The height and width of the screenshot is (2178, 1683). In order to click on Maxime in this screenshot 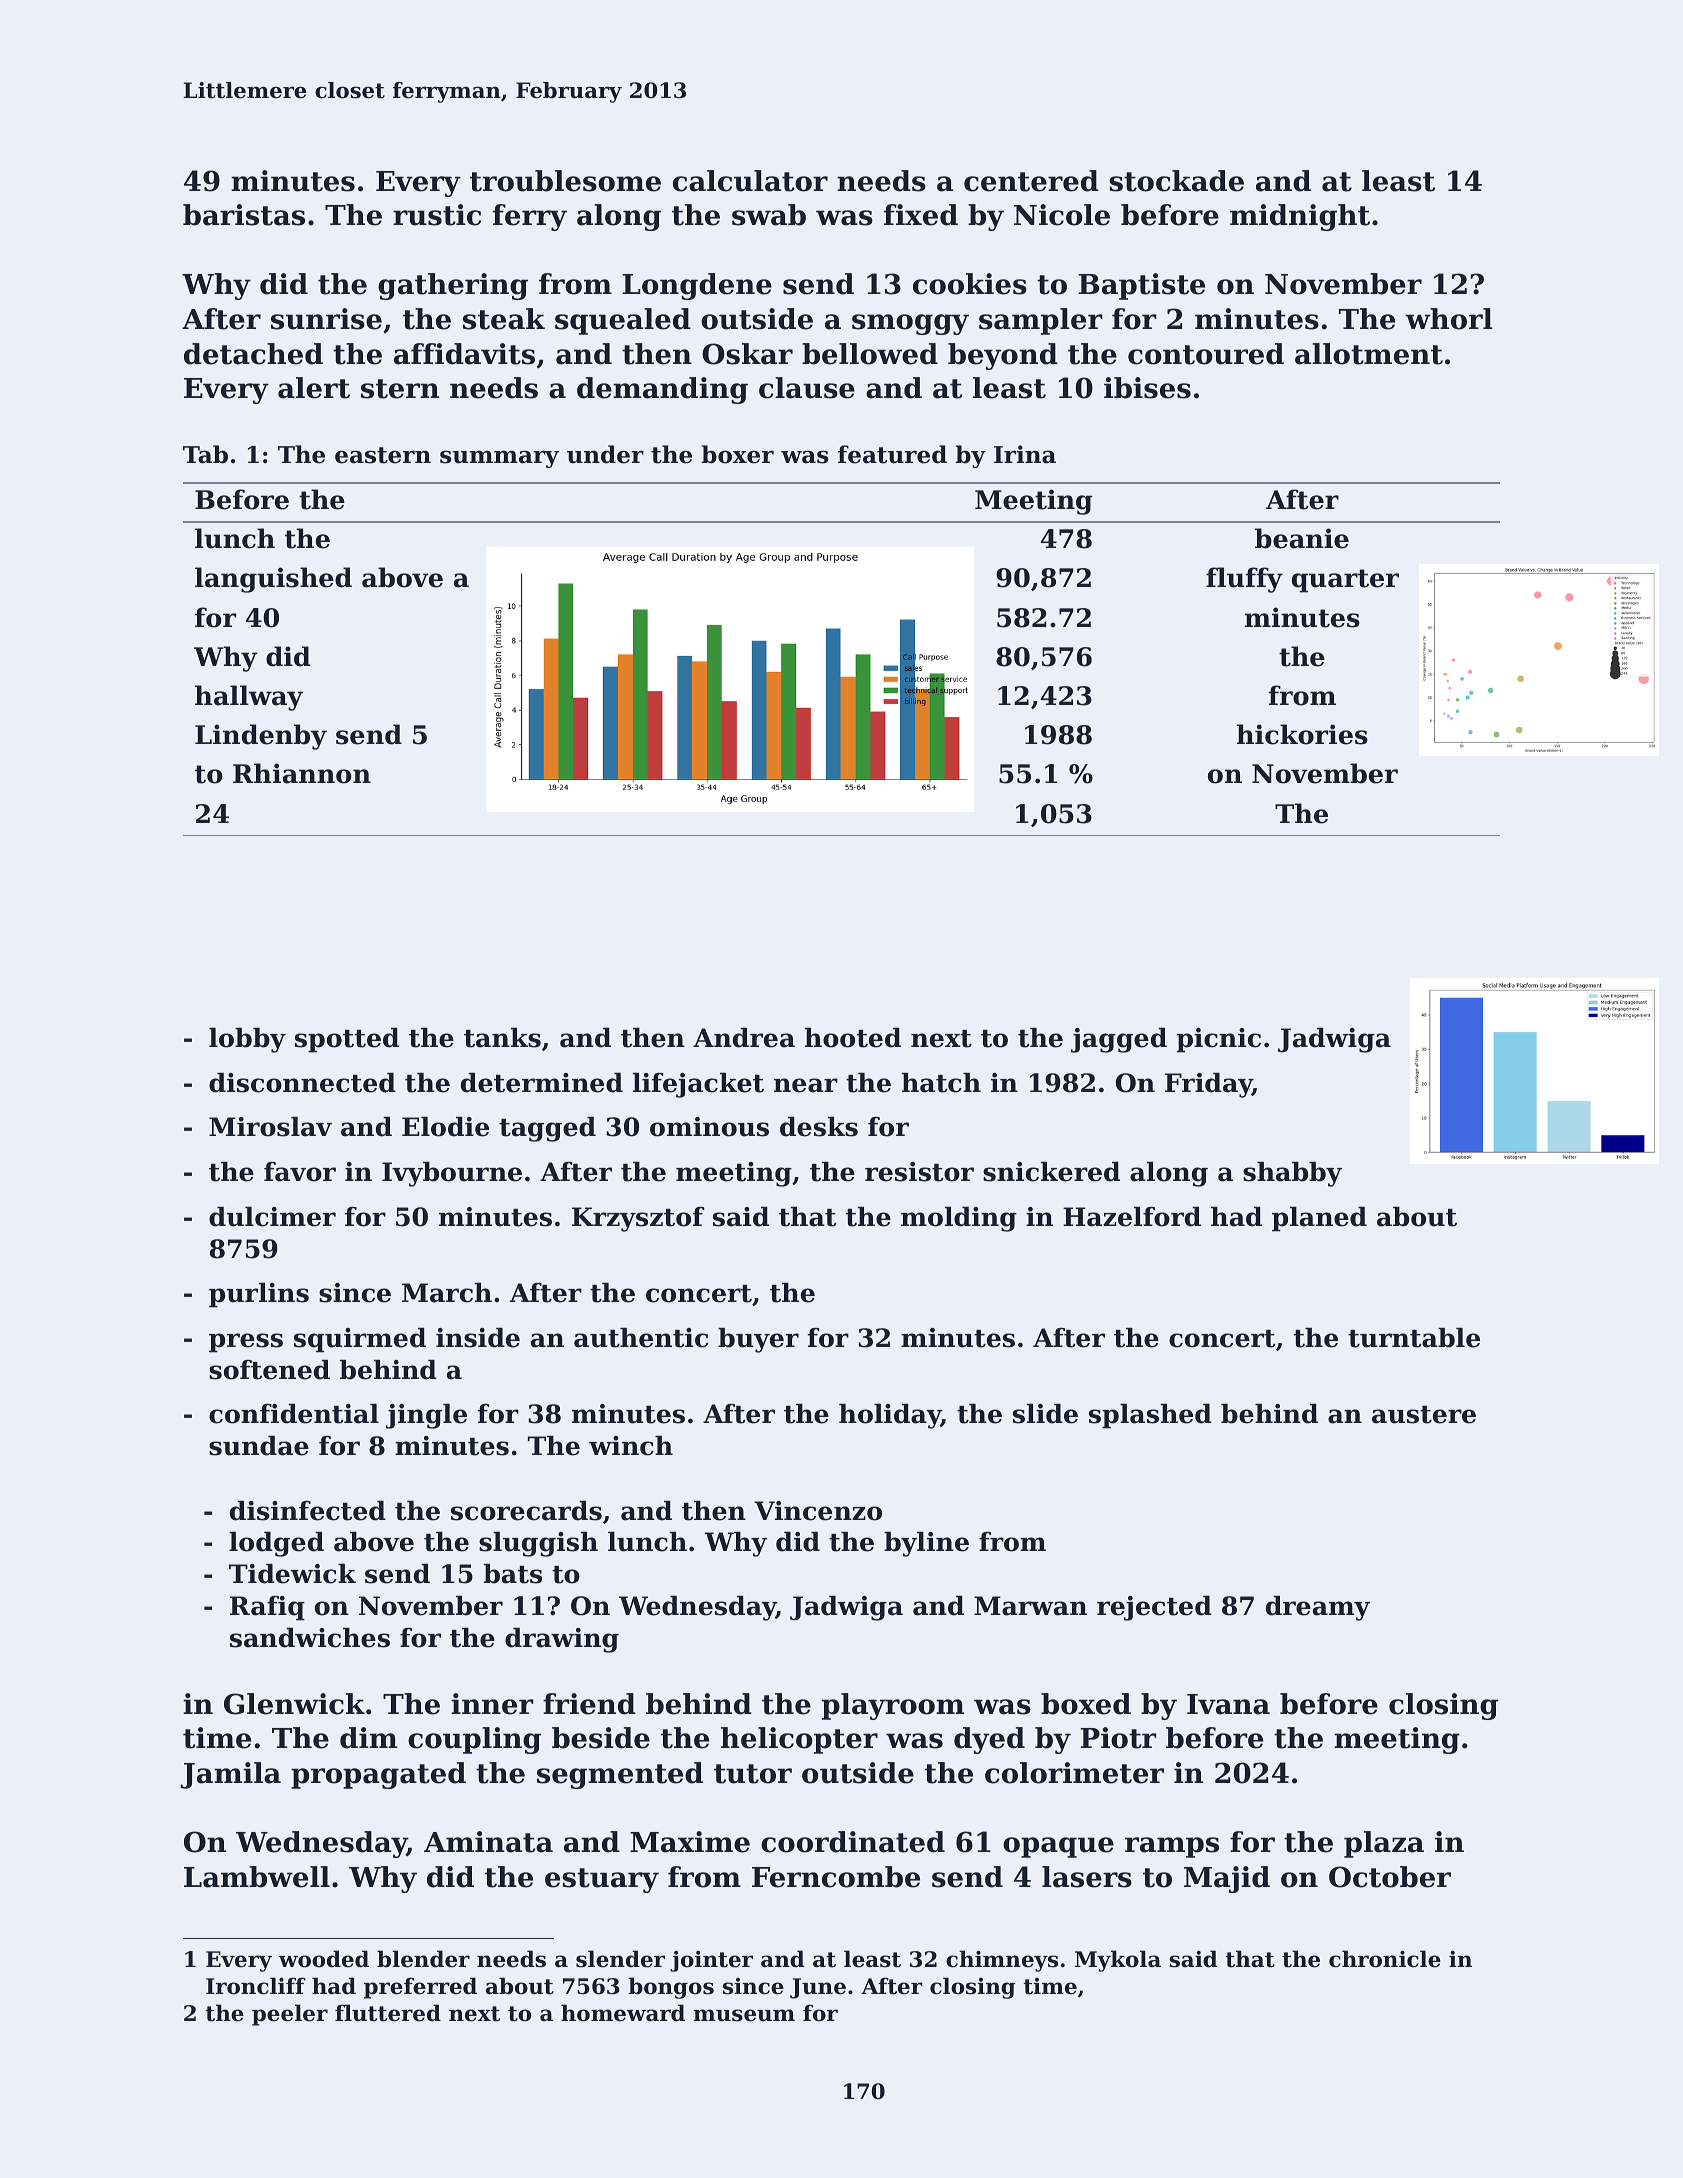, I will do `click(690, 1842)`.
